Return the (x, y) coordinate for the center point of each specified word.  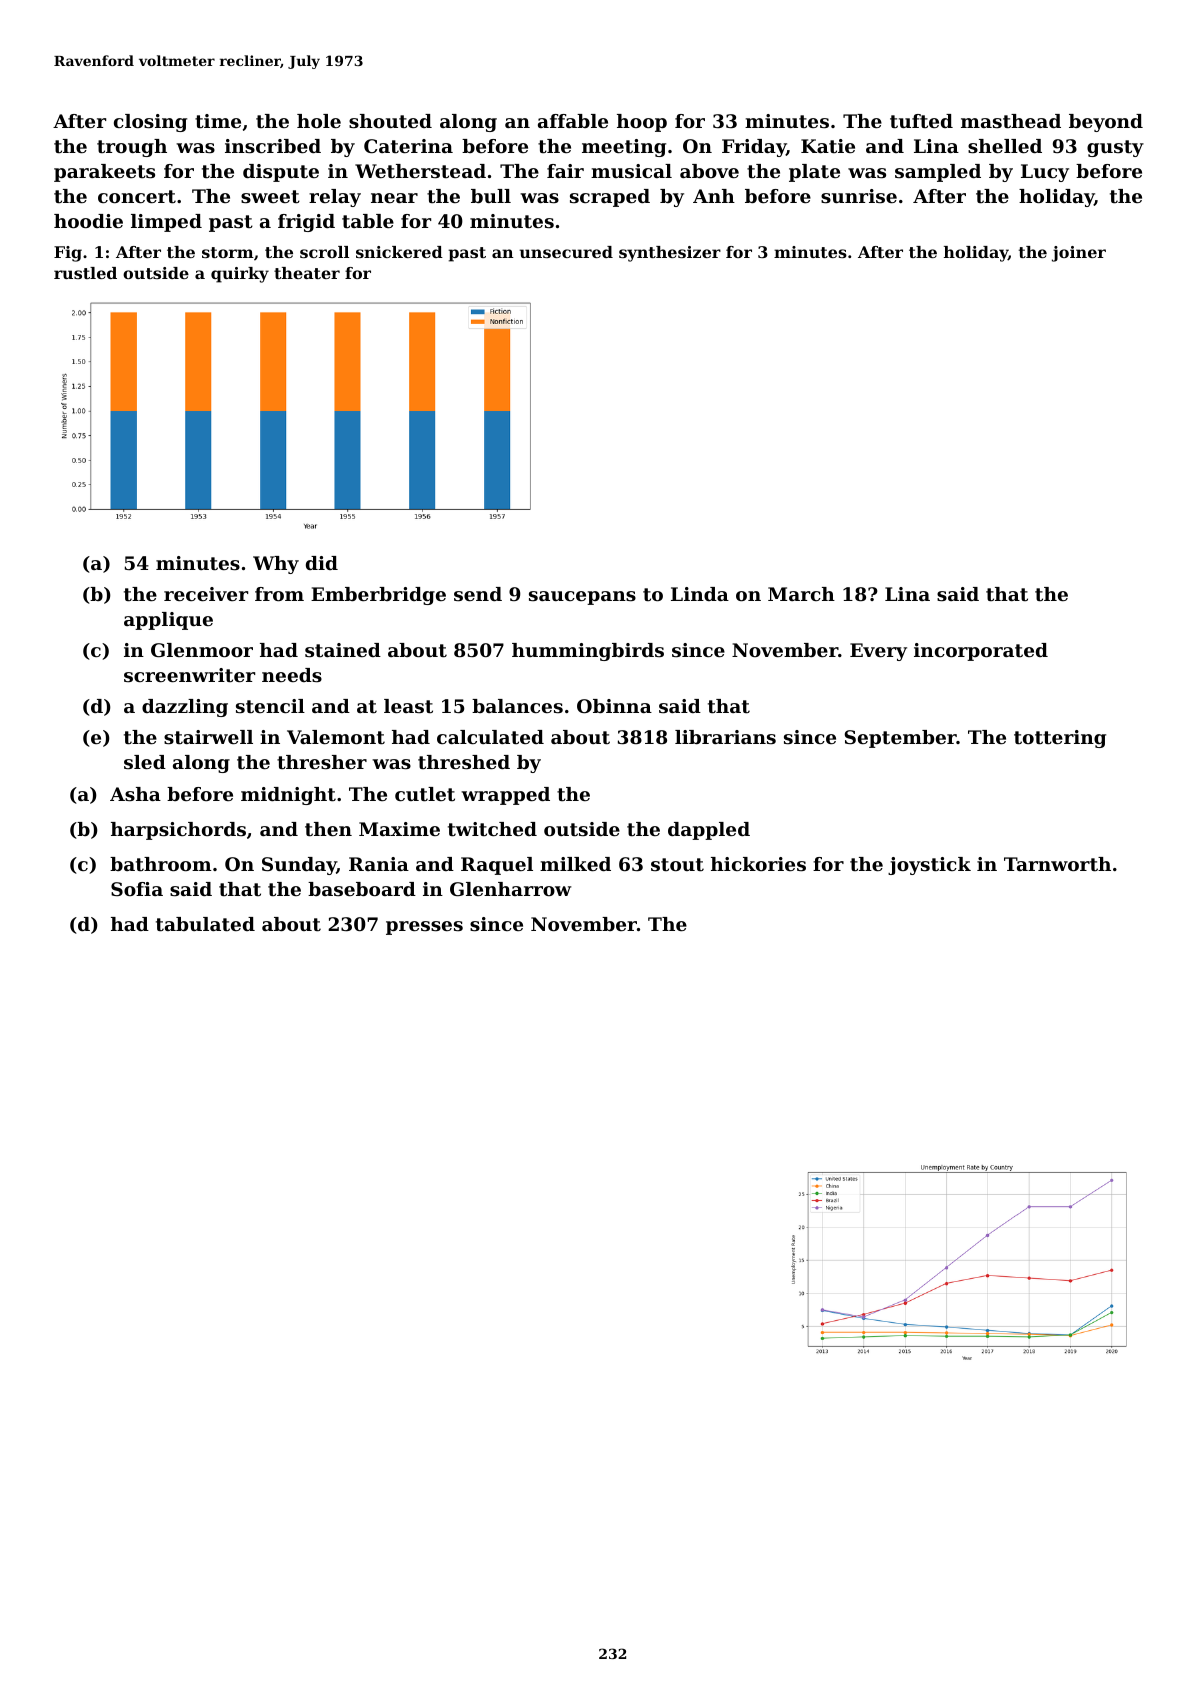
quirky (240, 275)
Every (878, 652)
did (322, 563)
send (478, 594)
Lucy (1045, 173)
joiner (1079, 254)
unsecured (566, 252)
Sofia (137, 889)
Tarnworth (1057, 864)
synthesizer (670, 254)
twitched (492, 829)
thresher (322, 762)
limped (166, 223)
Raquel (497, 866)
